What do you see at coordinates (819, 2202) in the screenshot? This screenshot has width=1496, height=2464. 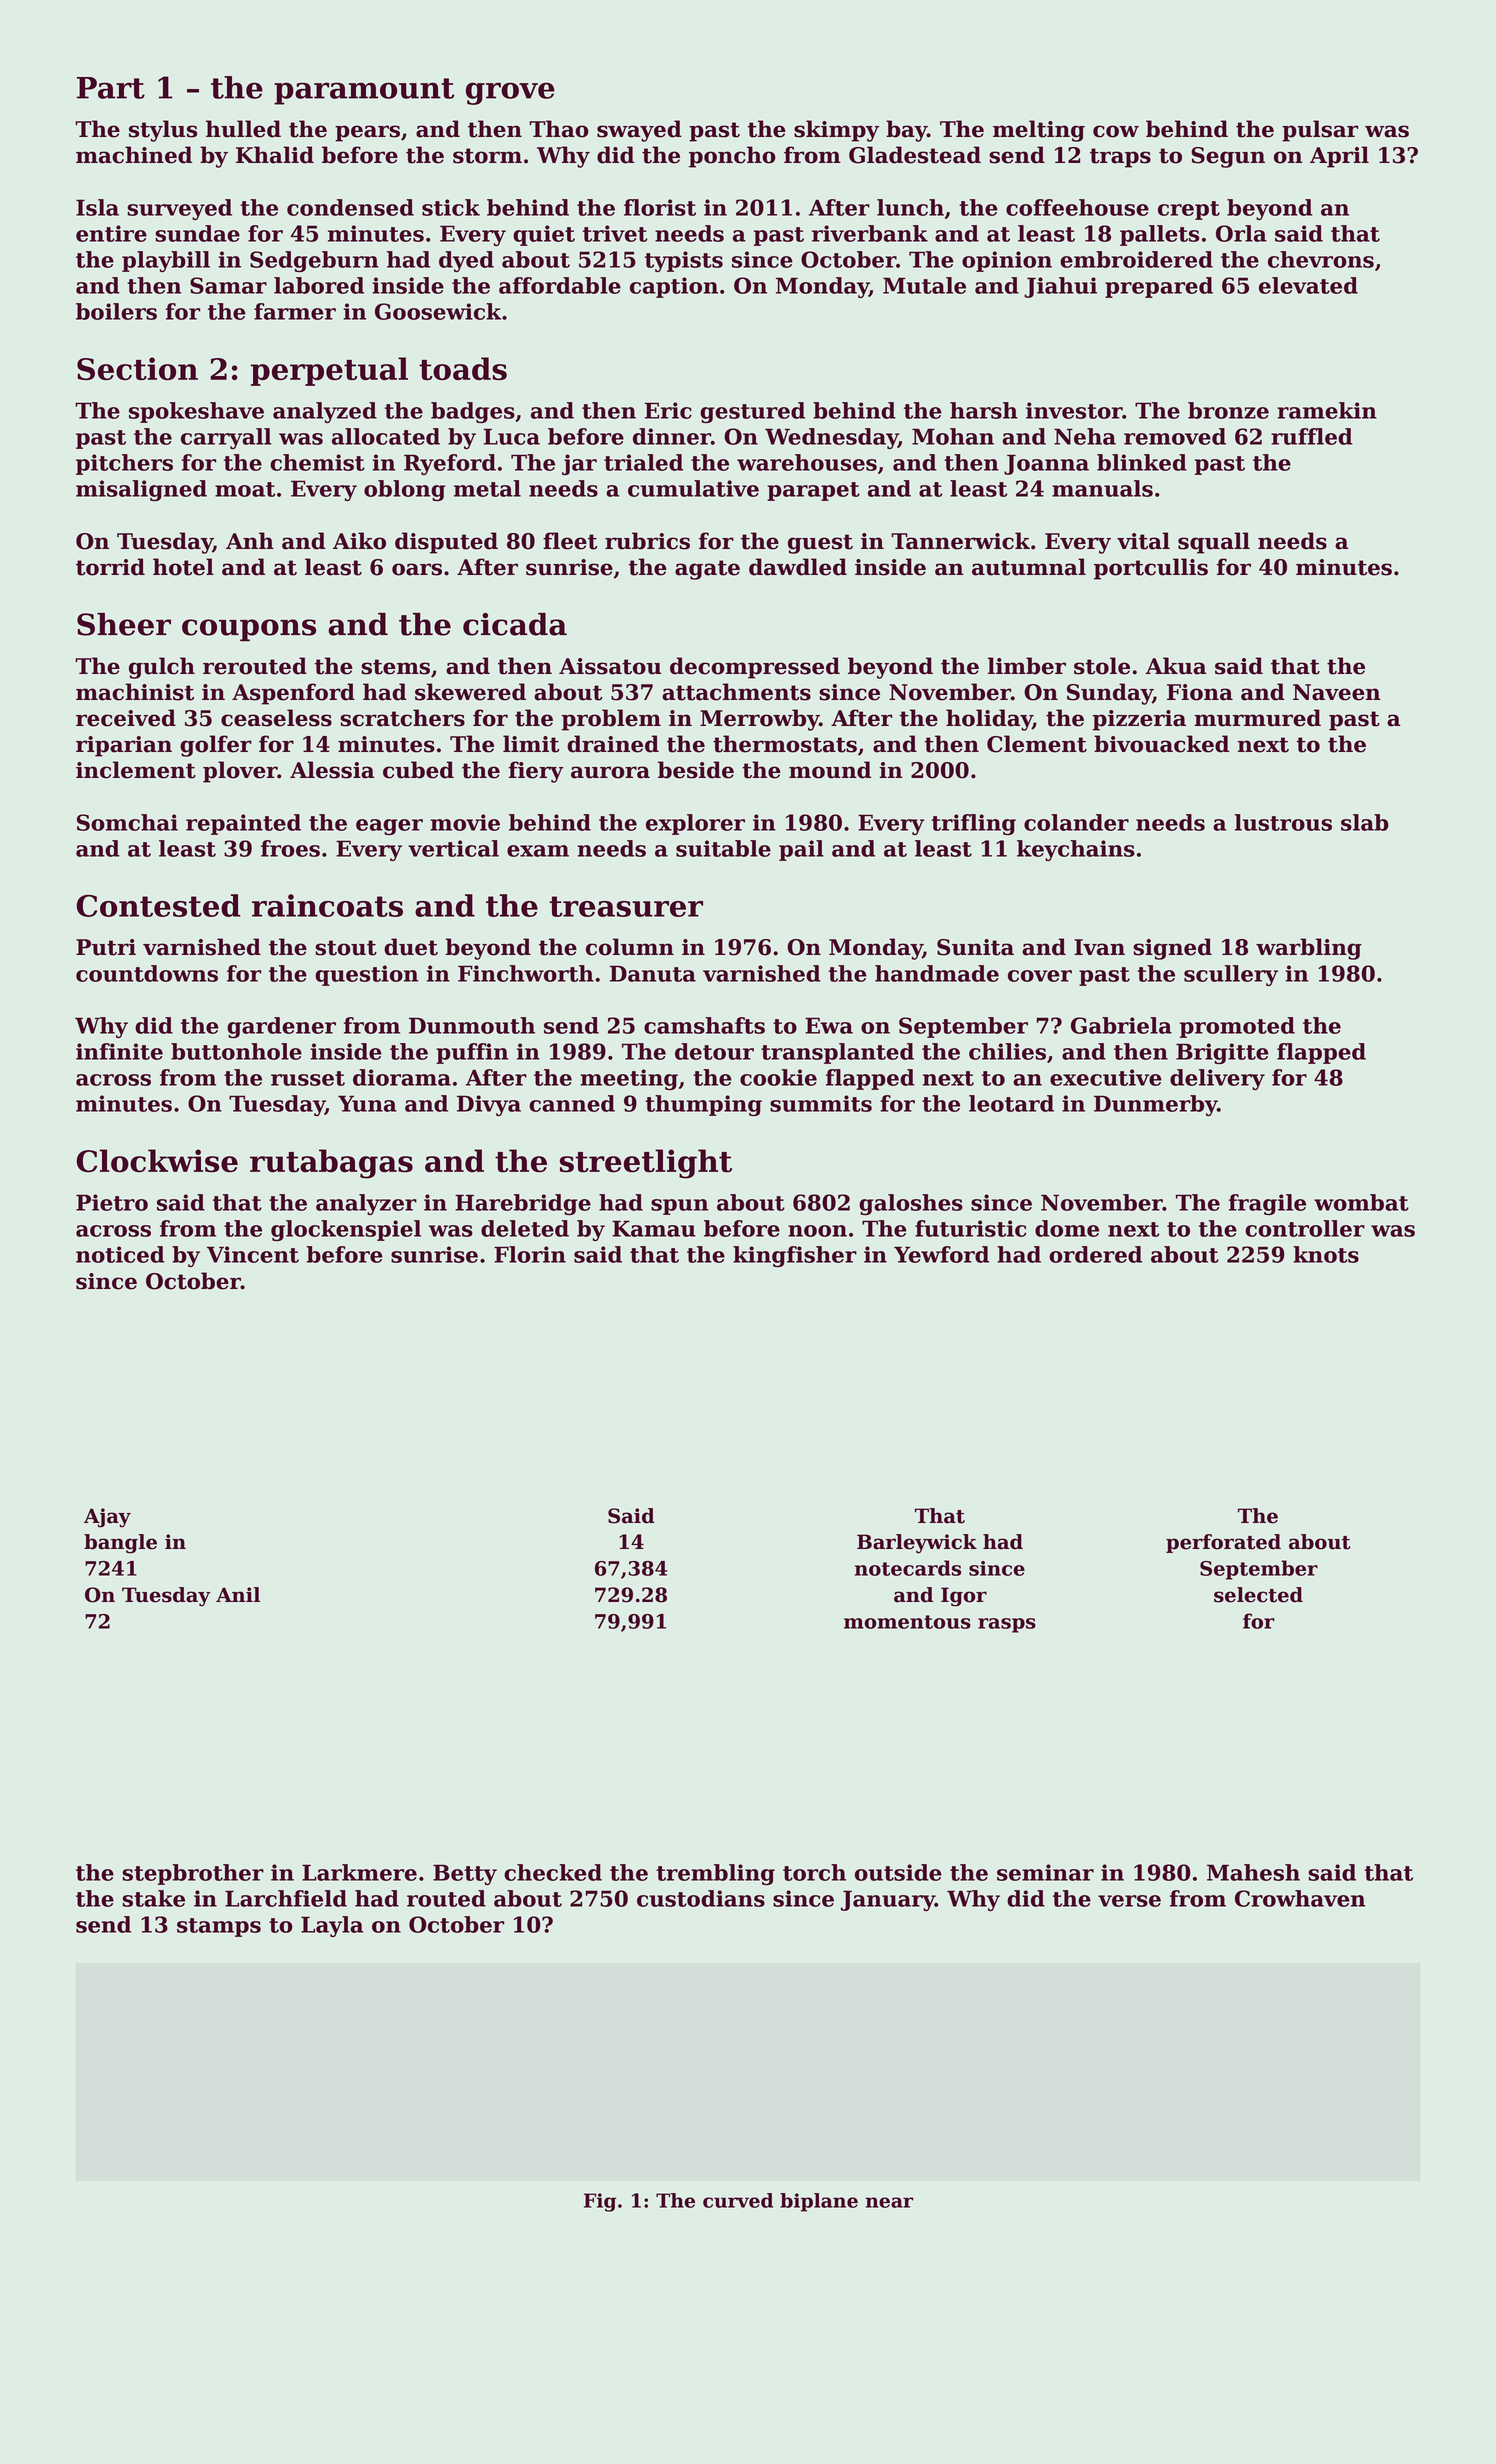 I see `biplane` at bounding box center [819, 2202].
